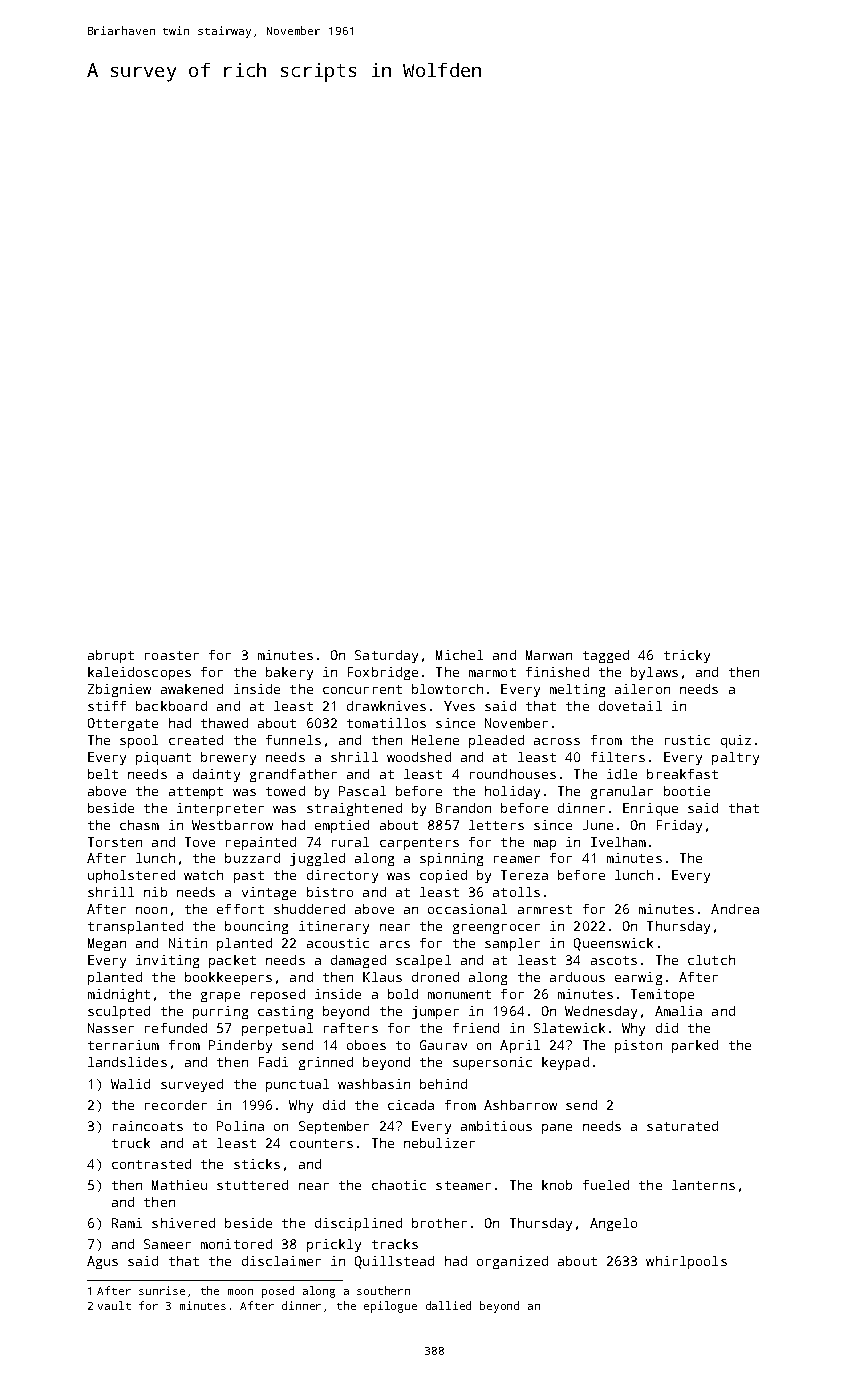 This document has height=1400, width=849. What do you see at coordinates (662, 995) in the document?
I see `Temitope` at bounding box center [662, 995].
